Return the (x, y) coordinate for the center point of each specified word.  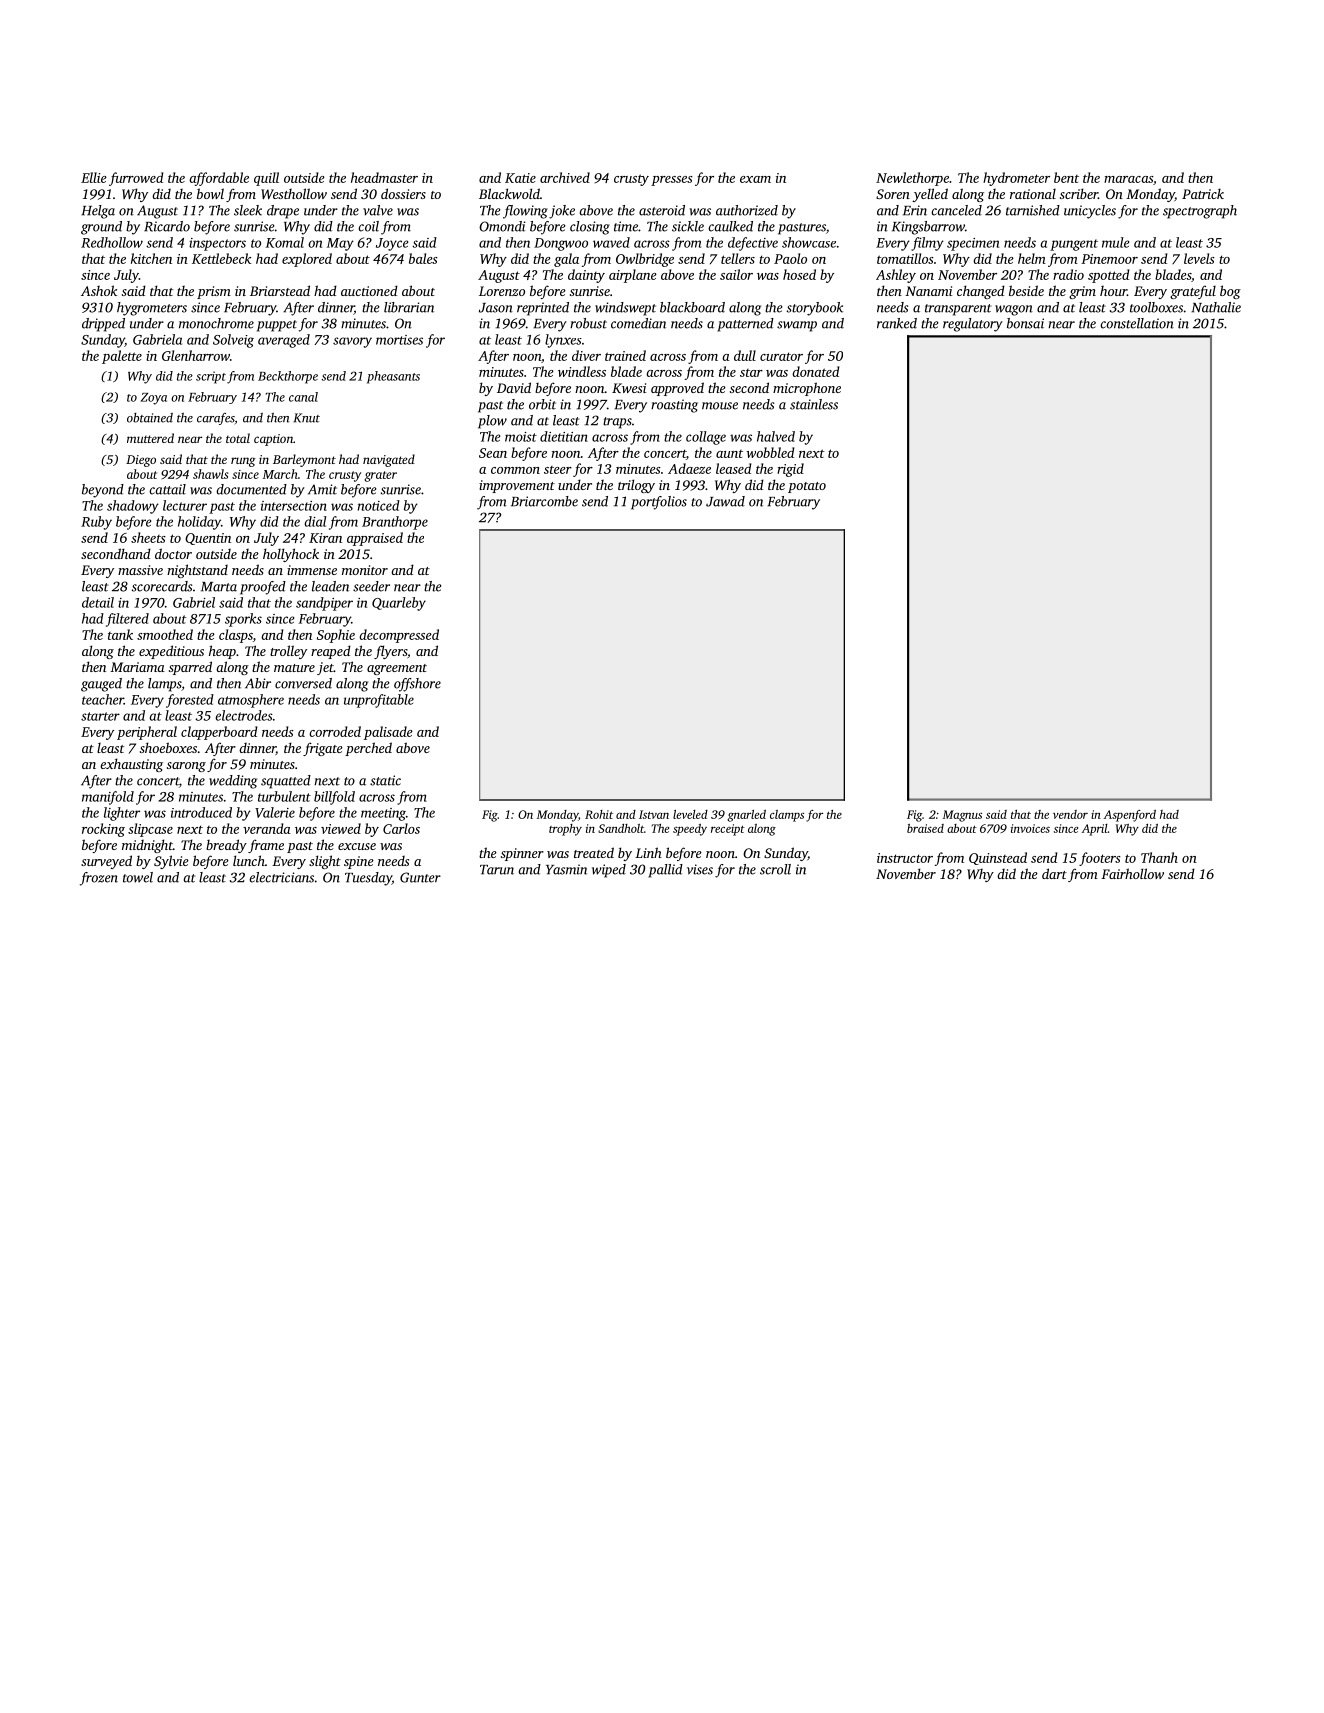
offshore (417, 685)
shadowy (133, 507)
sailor (736, 274)
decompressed (399, 636)
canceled (956, 210)
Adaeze (689, 468)
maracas (1128, 179)
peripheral (147, 733)
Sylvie (171, 862)
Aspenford (1130, 816)
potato (807, 487)
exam (755, 179)
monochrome (216, 323)
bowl (210, 193)
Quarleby (399, 604)
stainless (814, 404)
